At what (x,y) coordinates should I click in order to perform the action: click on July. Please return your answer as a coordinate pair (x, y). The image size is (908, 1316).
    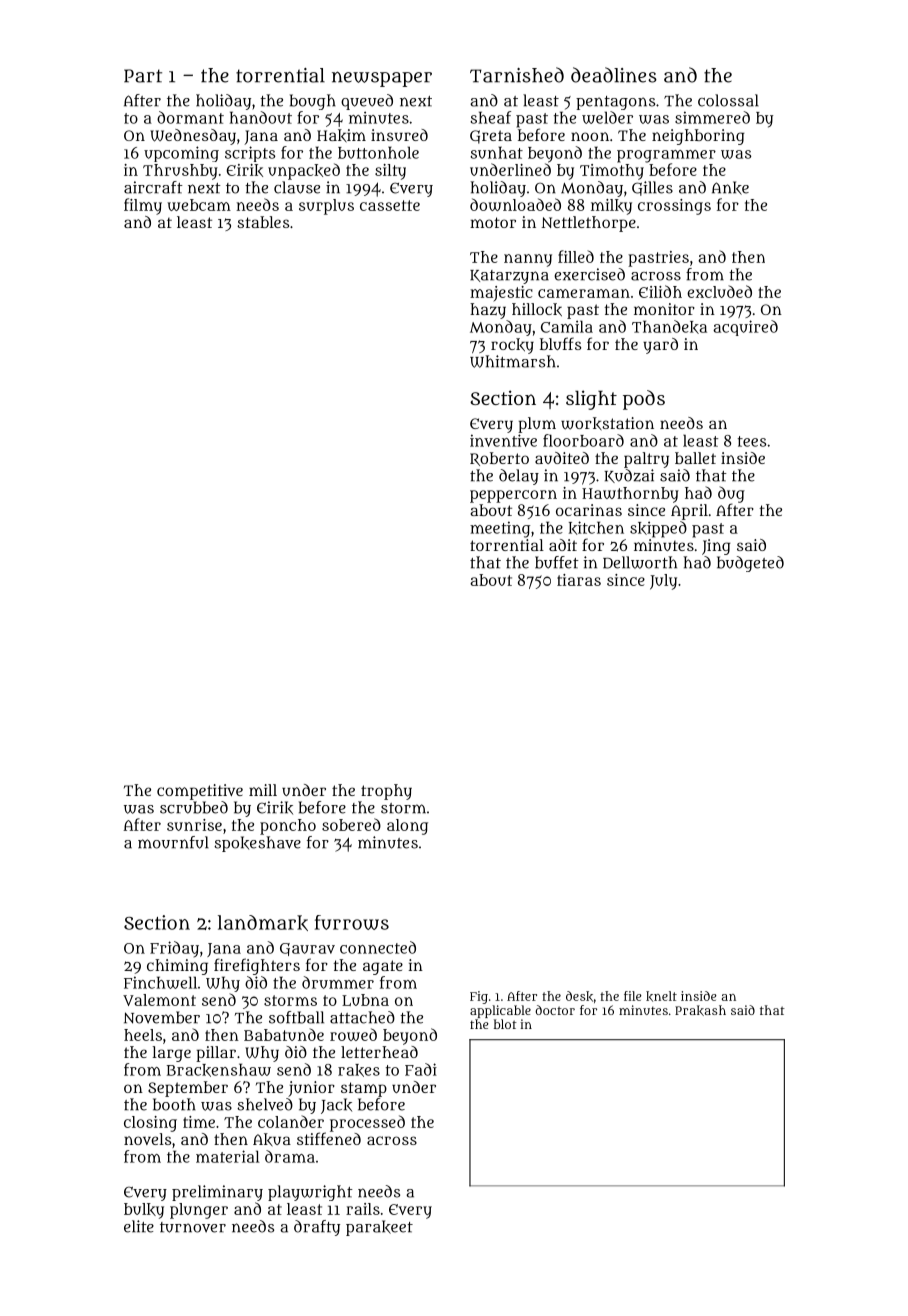
    Looking at the image, I should click on (663, 582).
